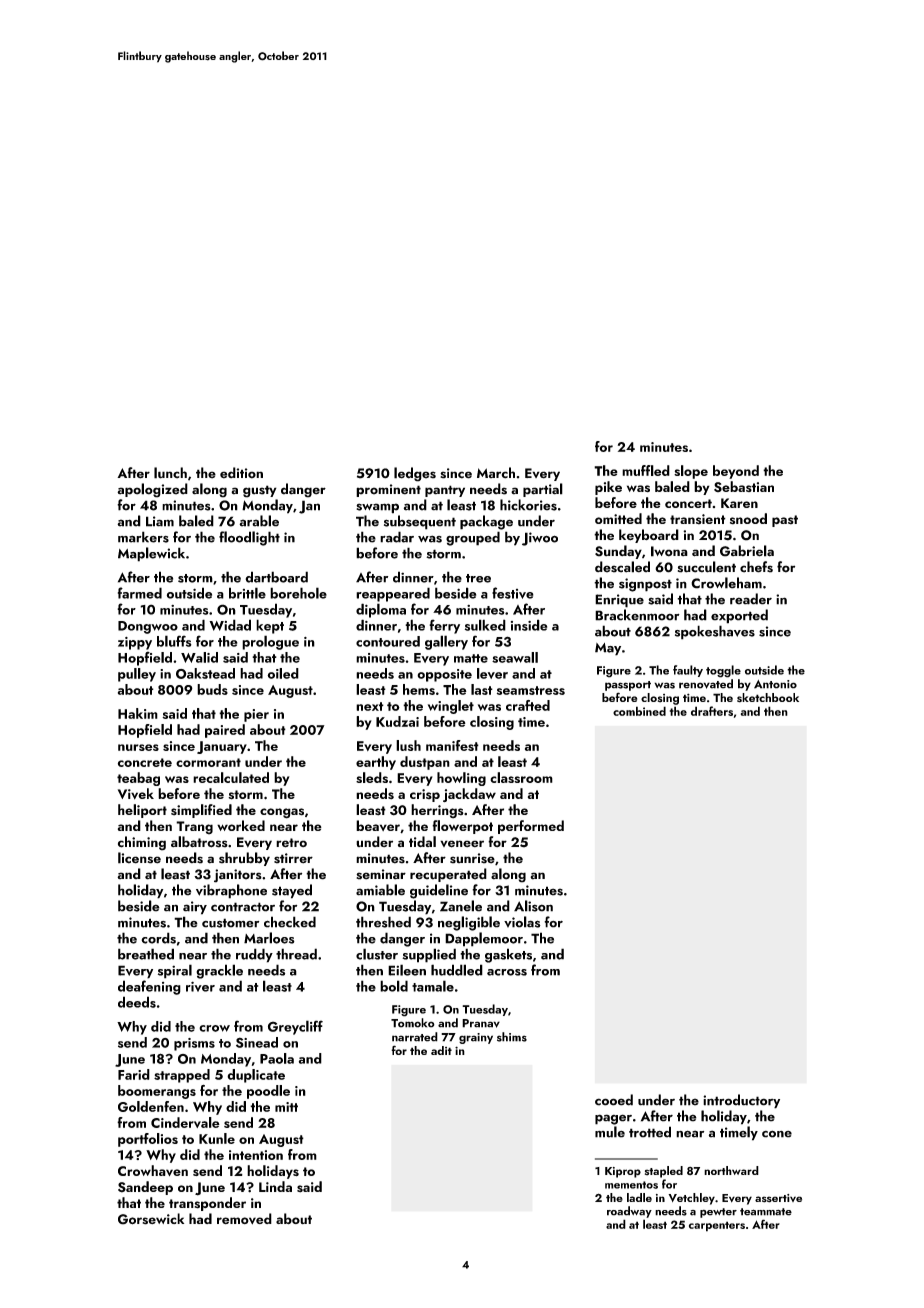  What do you see at coordinates (628, 686) in the screenshot?
I see `passport` at bounding box center [628, 686].
